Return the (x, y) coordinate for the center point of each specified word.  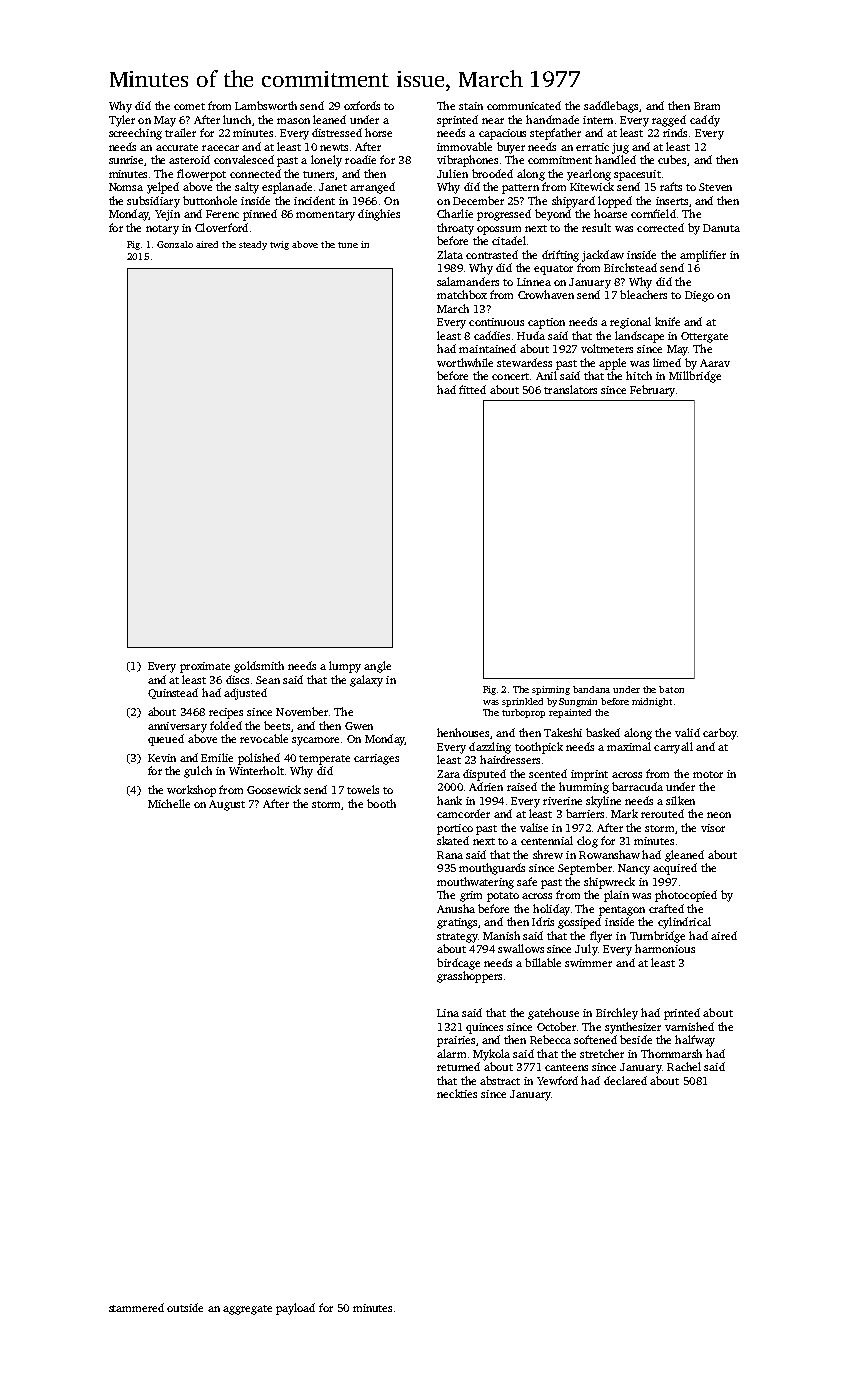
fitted (472, 389)
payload (295, 1309)
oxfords (362, 105)
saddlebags (611, 107)
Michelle (169, 803)
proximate (205, 667)
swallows (521, 948)
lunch (237, 119)
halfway (695, 1041)
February (652, 391)
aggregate (247, 1310)
